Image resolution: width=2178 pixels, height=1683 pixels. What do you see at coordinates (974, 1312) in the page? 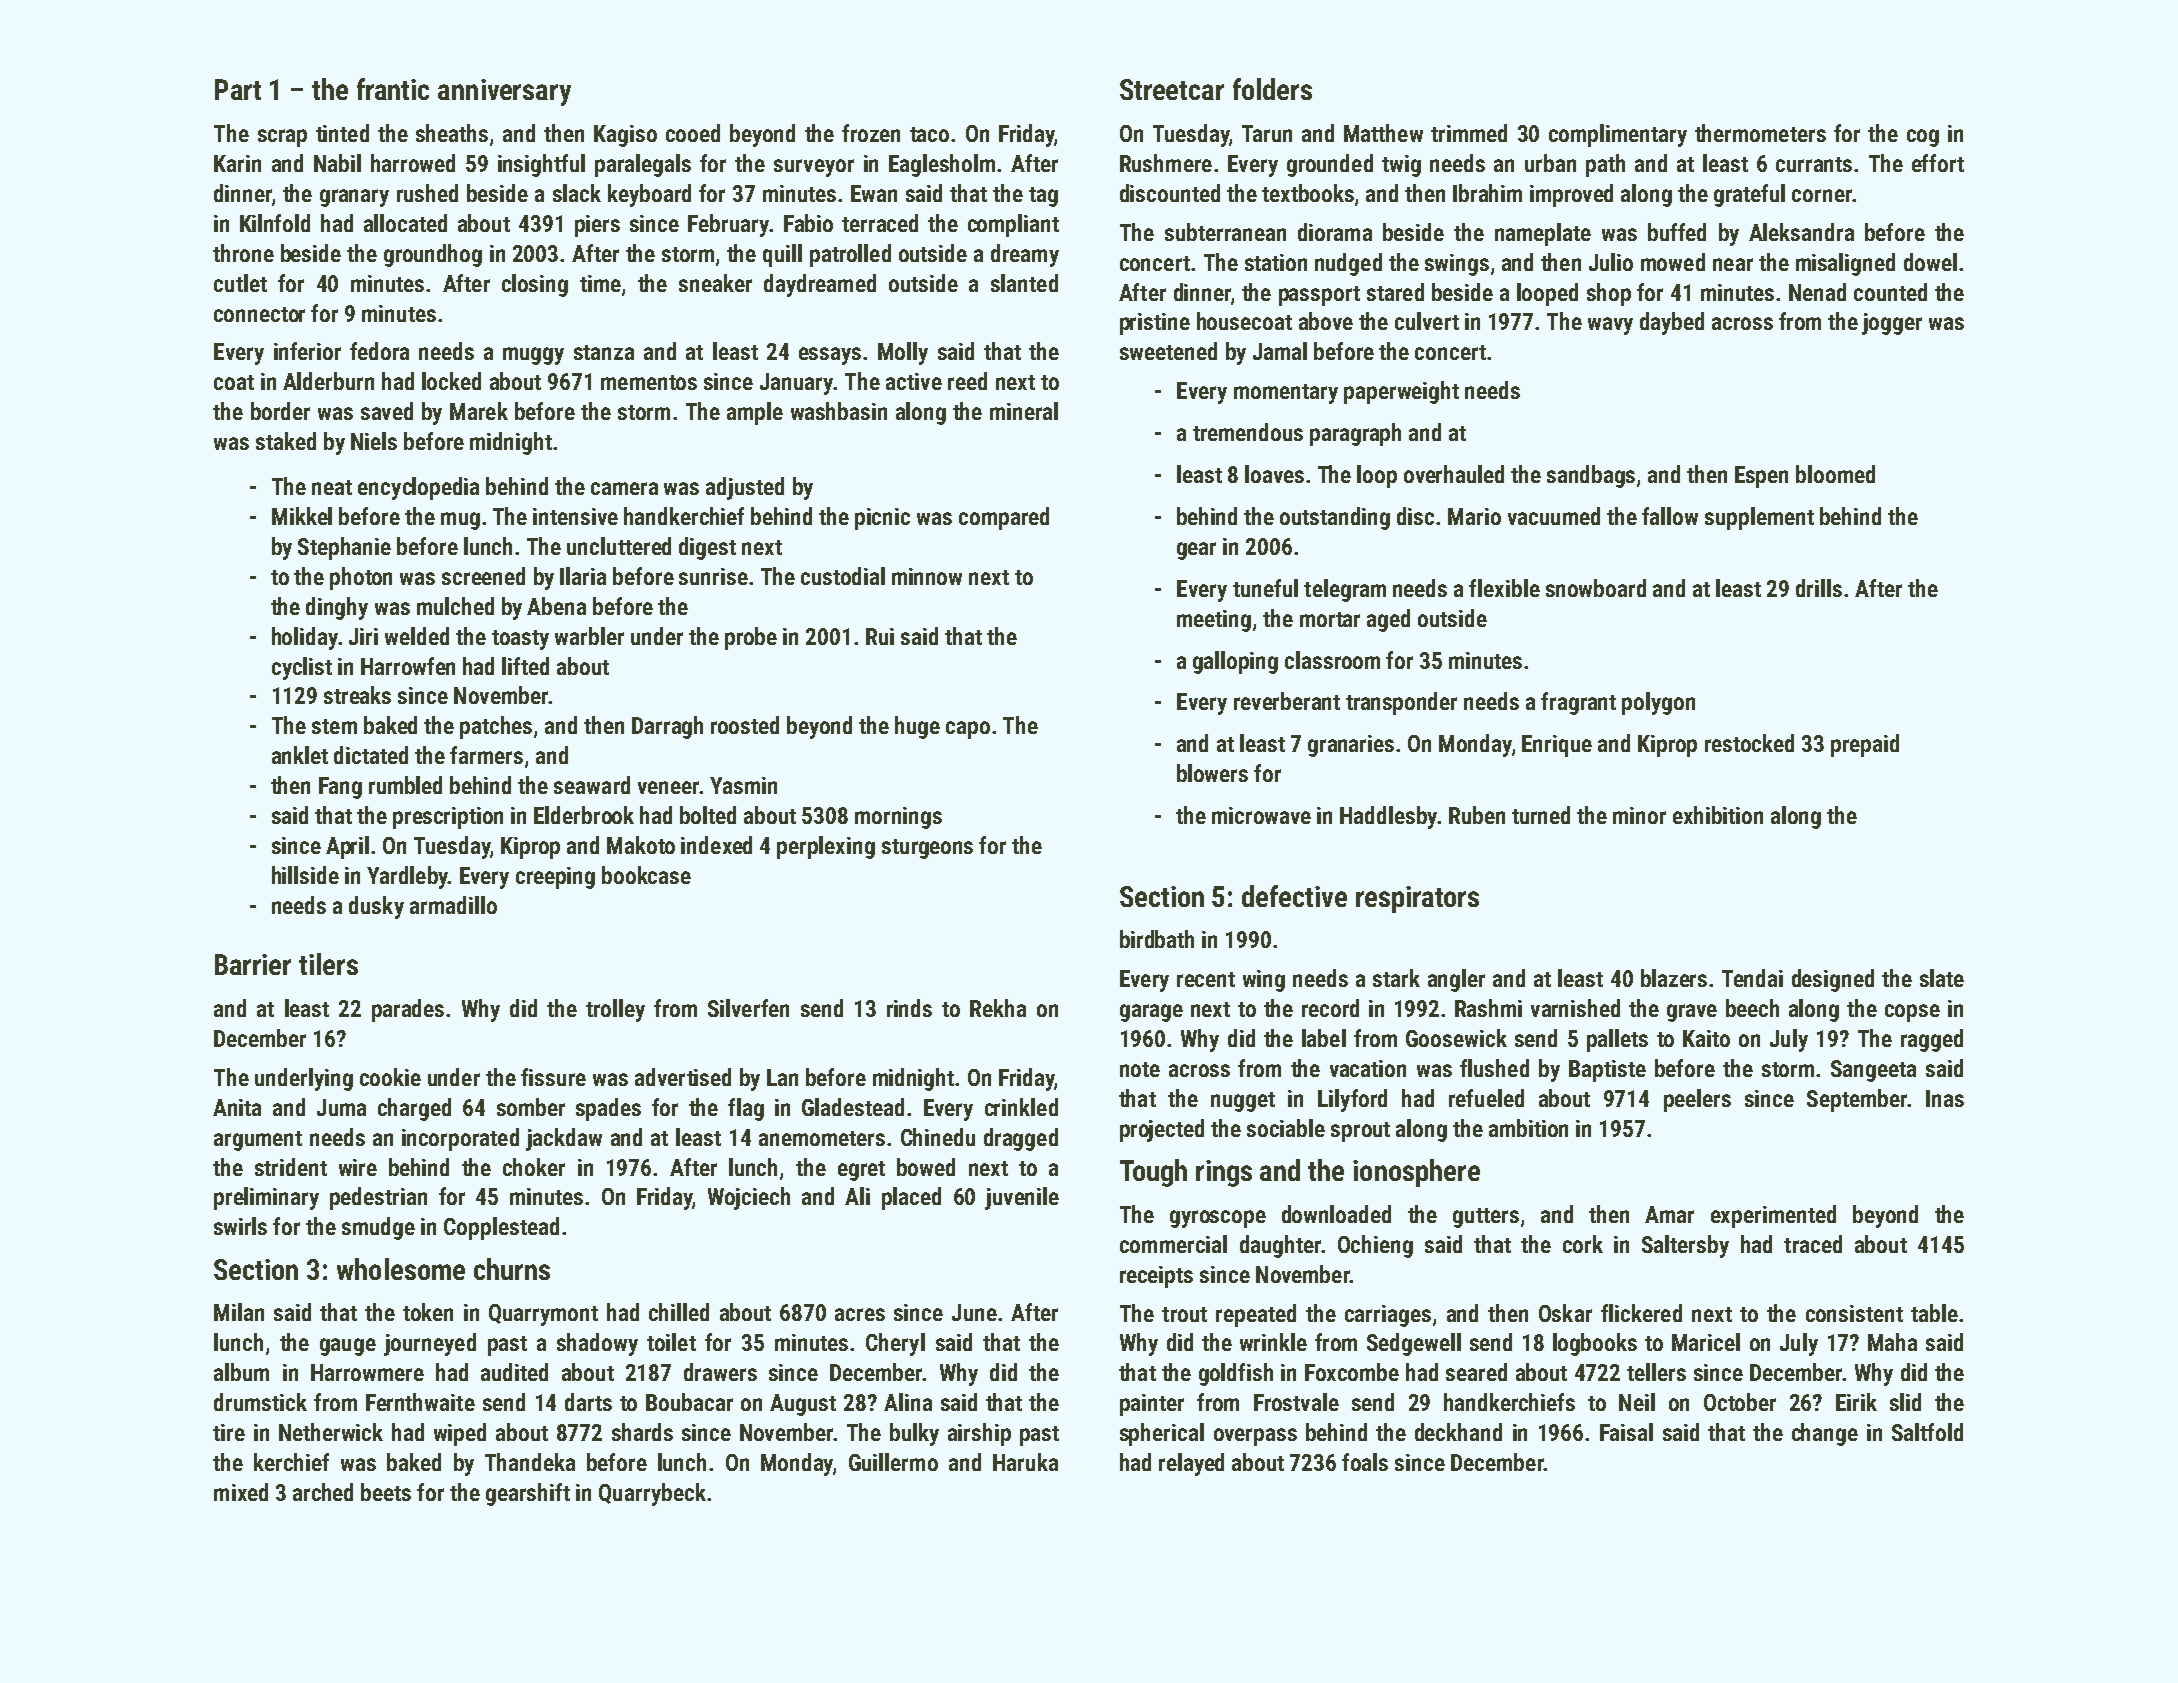
I see `June` at bounding box center [974, 1312].
